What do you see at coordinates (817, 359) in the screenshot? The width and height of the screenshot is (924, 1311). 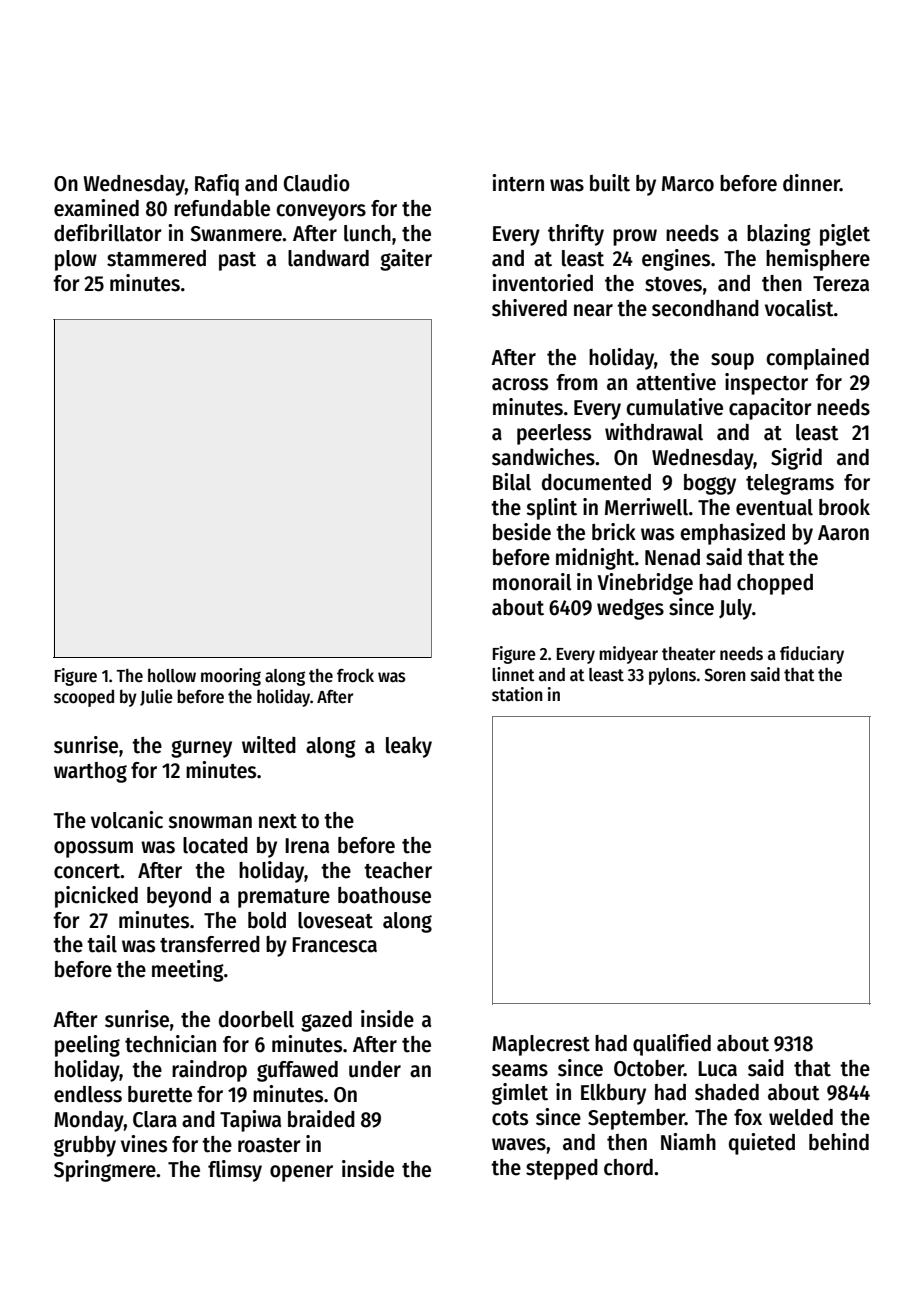 I see `complained` at bounding box center [817, 359].
